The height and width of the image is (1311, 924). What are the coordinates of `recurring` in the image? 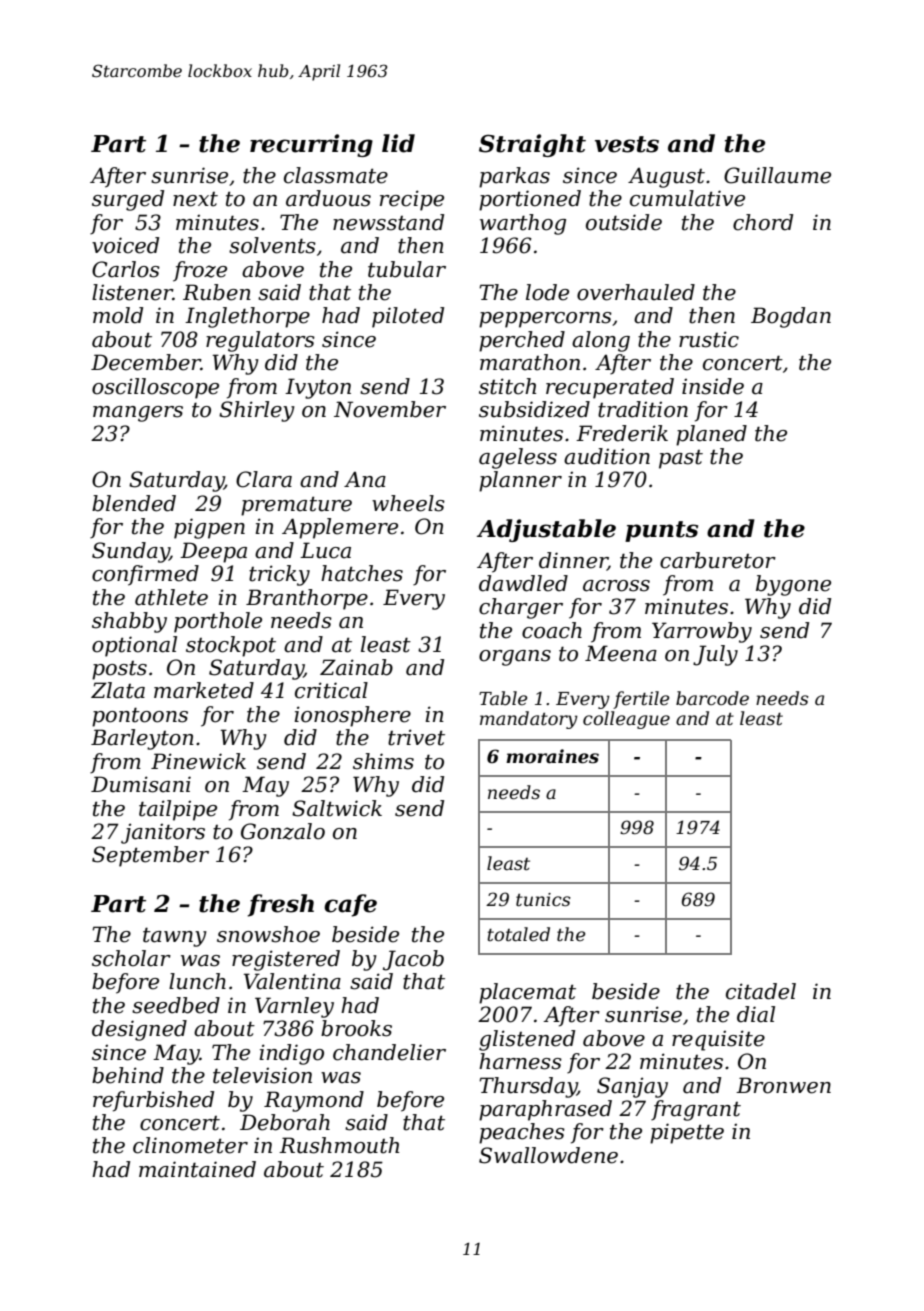 It's located at (311, 145).
